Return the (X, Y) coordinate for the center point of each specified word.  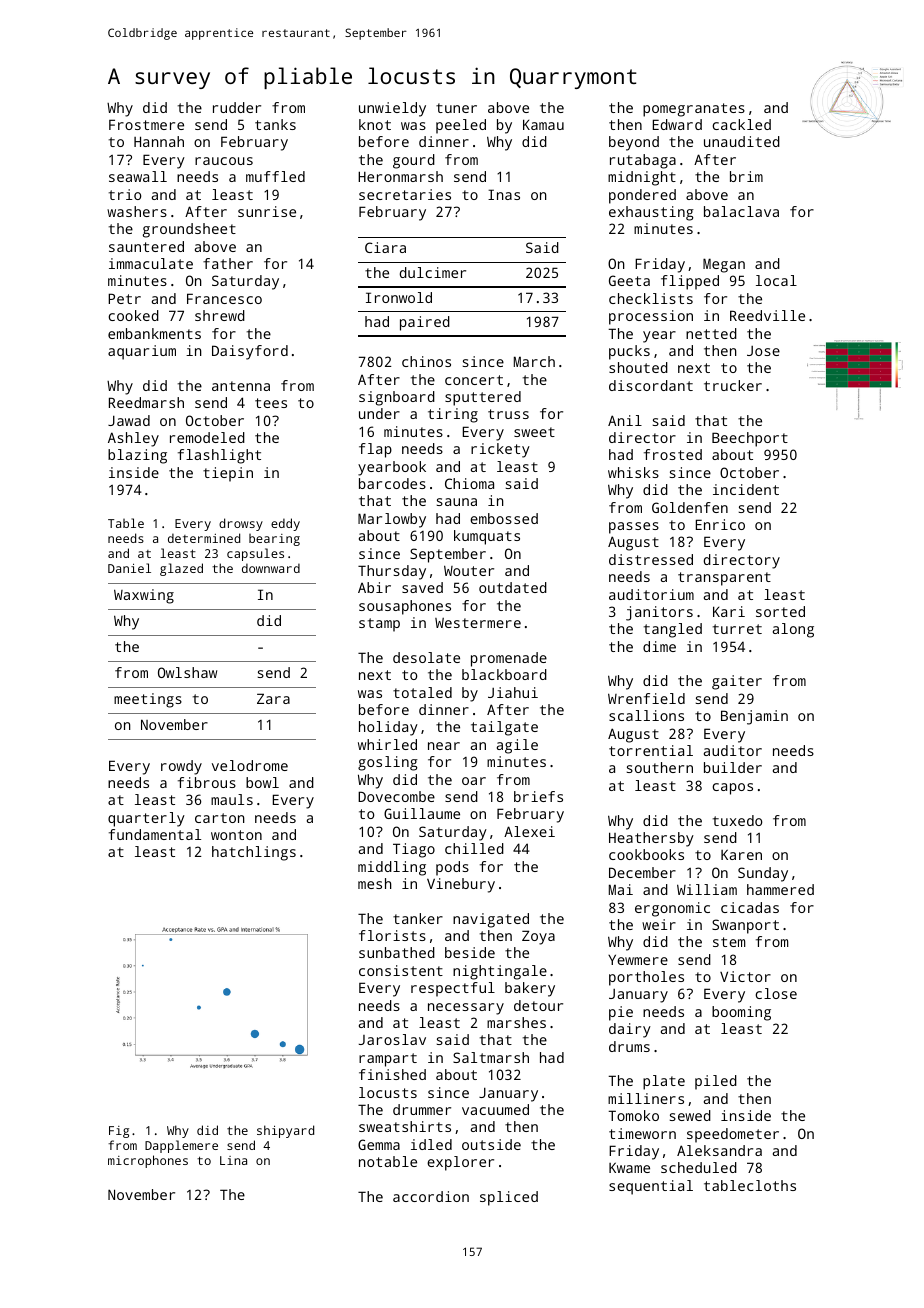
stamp (379, 625)
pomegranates (694, 110)
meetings (148, 700)
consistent (401, 970)
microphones (148, 1161)
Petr (124, 298)
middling (392, 868)
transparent (724, 579)
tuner (456, 108)
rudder (237, 107)
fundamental (155, 834)
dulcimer (433, 272)
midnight (642, 178)
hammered (780, 889)
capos (733, 789)
